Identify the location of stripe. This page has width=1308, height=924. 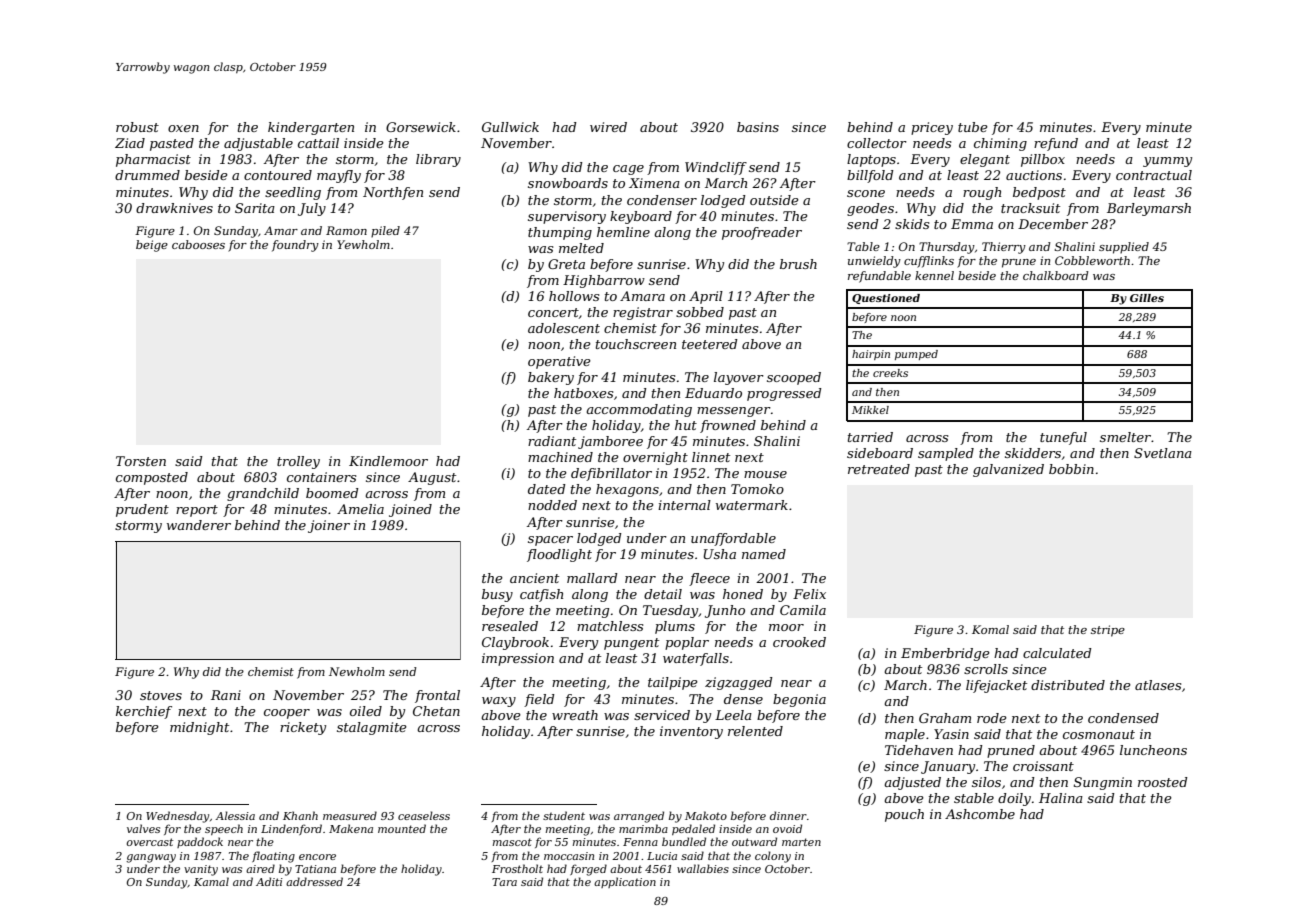
(1108, 631).
